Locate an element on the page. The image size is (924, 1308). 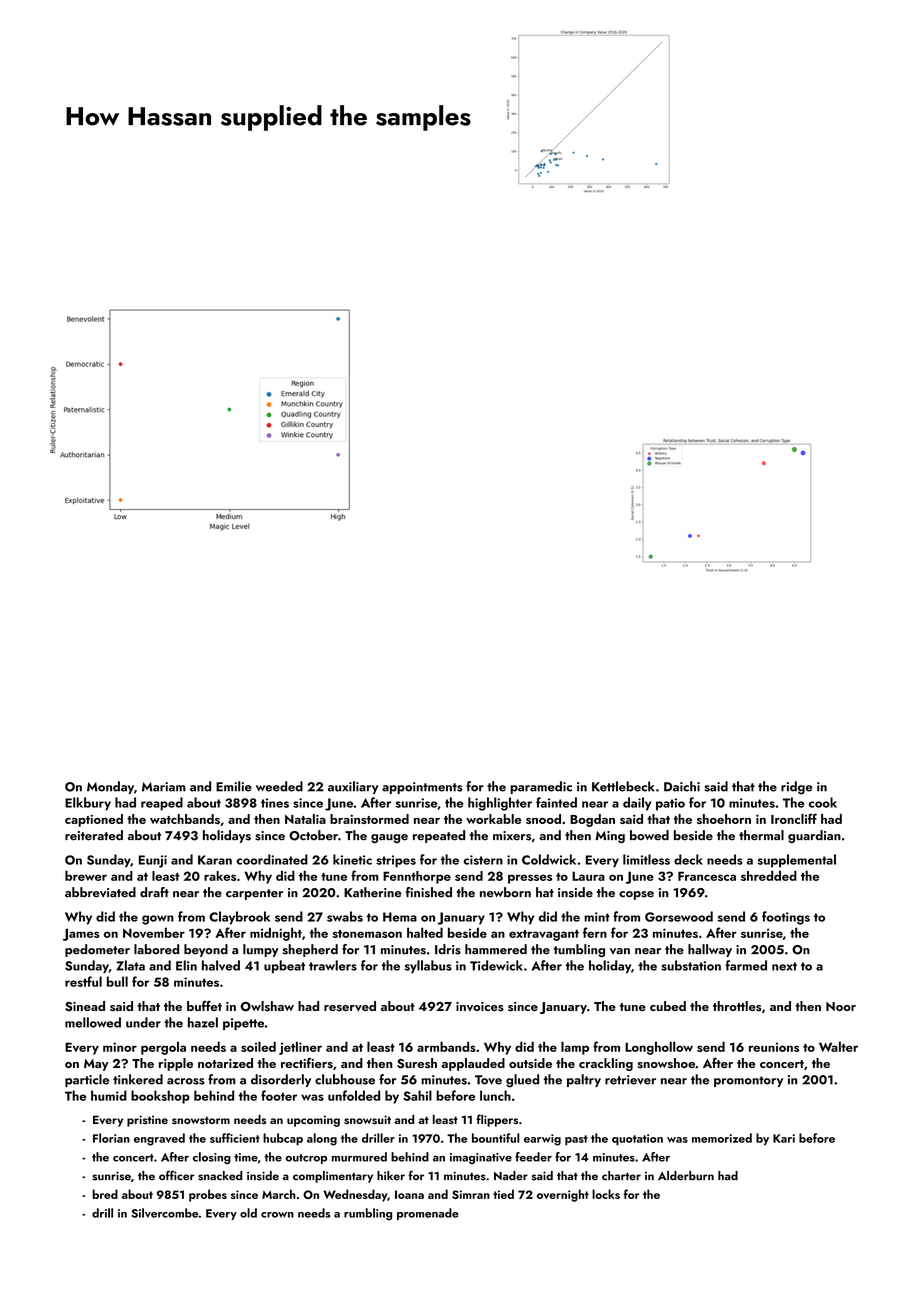
bull is located at coordinates (117, 981).
